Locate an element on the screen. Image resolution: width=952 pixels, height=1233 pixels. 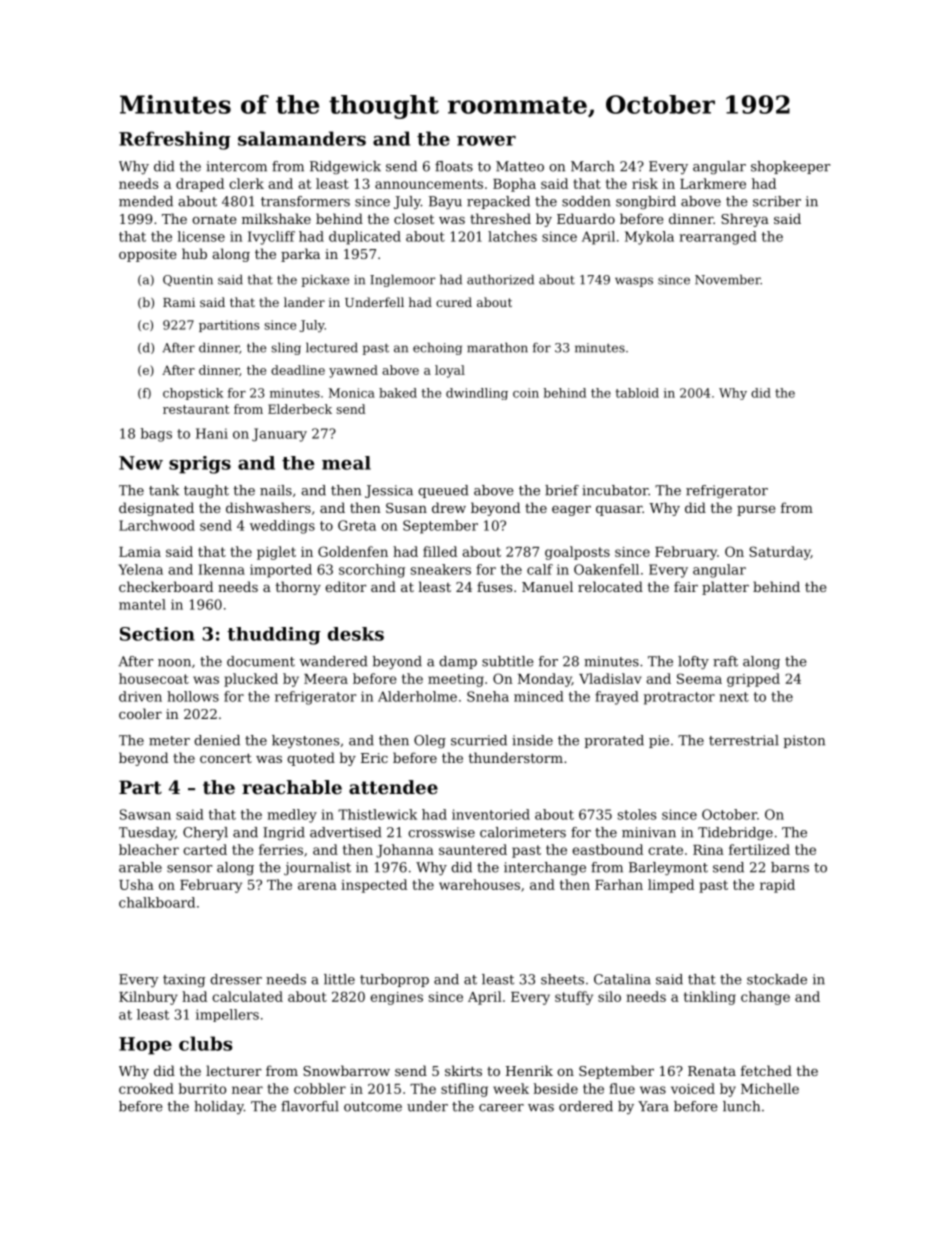
Section is located at coordinates (157, 634).
